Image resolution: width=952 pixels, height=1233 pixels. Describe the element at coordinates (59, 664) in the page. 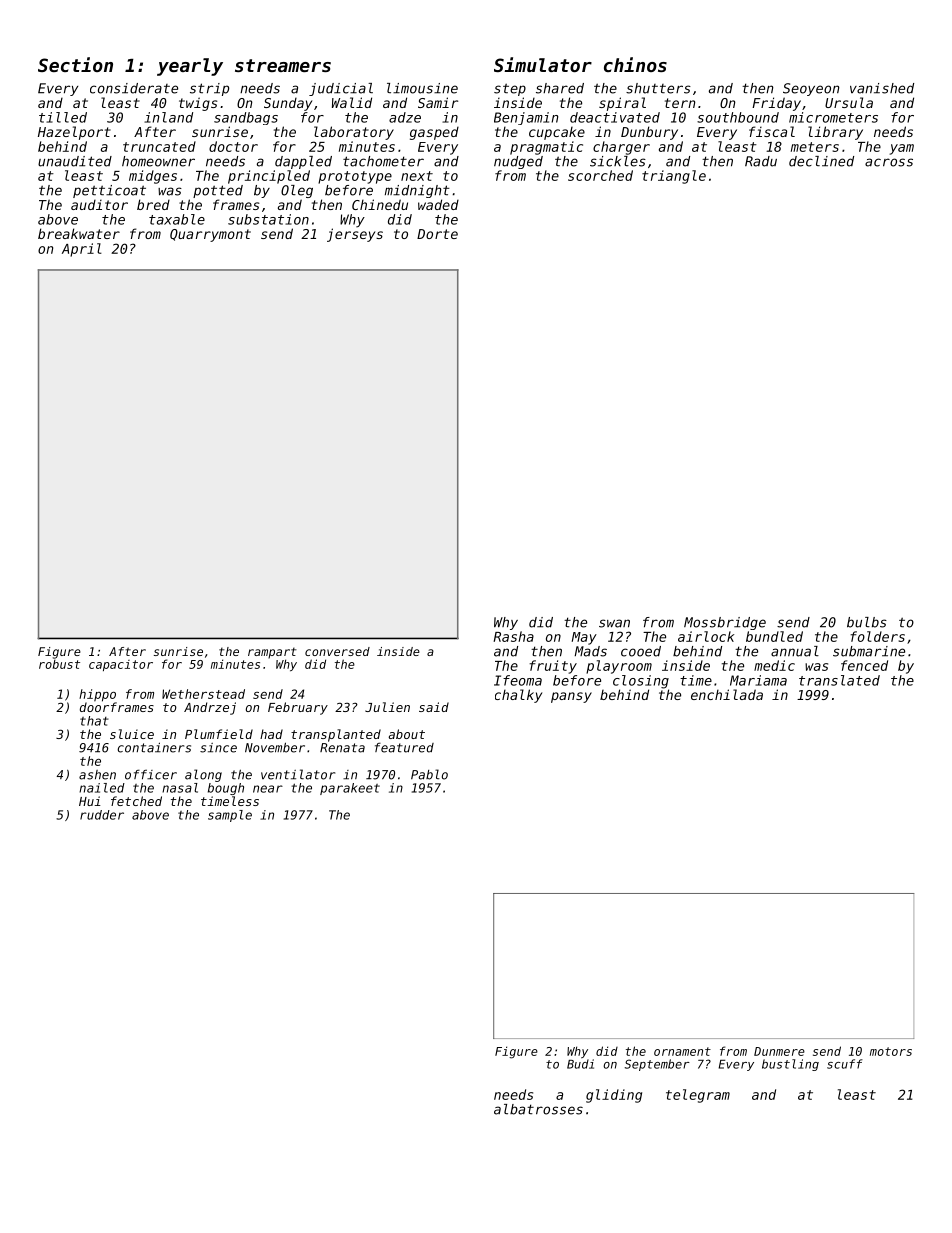

I see `robust` at that location.
